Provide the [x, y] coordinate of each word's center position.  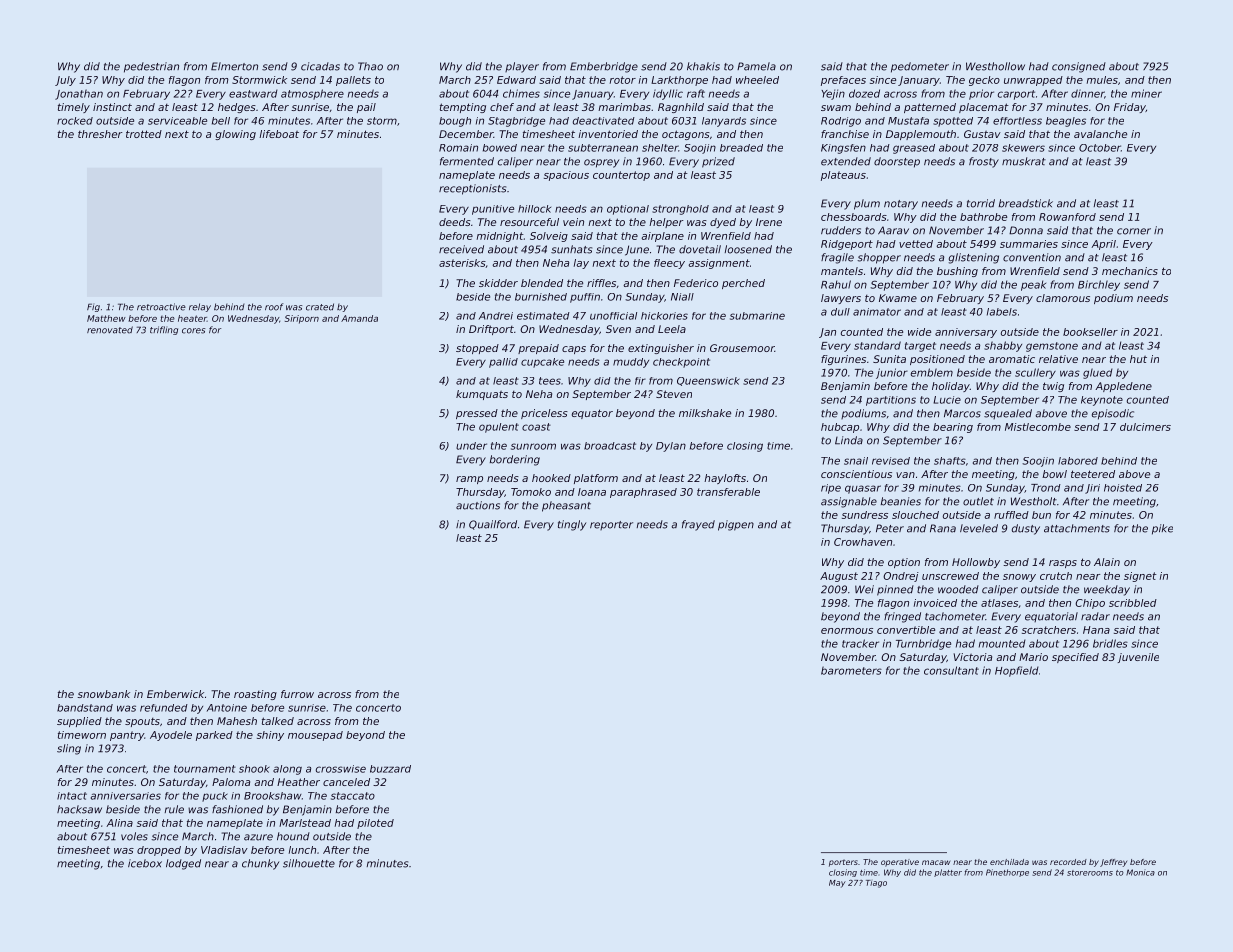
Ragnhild [681, 108]
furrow [297, 694]
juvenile [1138, 658]
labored [1078, 461]
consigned [1079, 67]
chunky [260, 864]
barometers [851, 670]
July [65, 81]
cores [193, 331]
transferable [728, 492]
